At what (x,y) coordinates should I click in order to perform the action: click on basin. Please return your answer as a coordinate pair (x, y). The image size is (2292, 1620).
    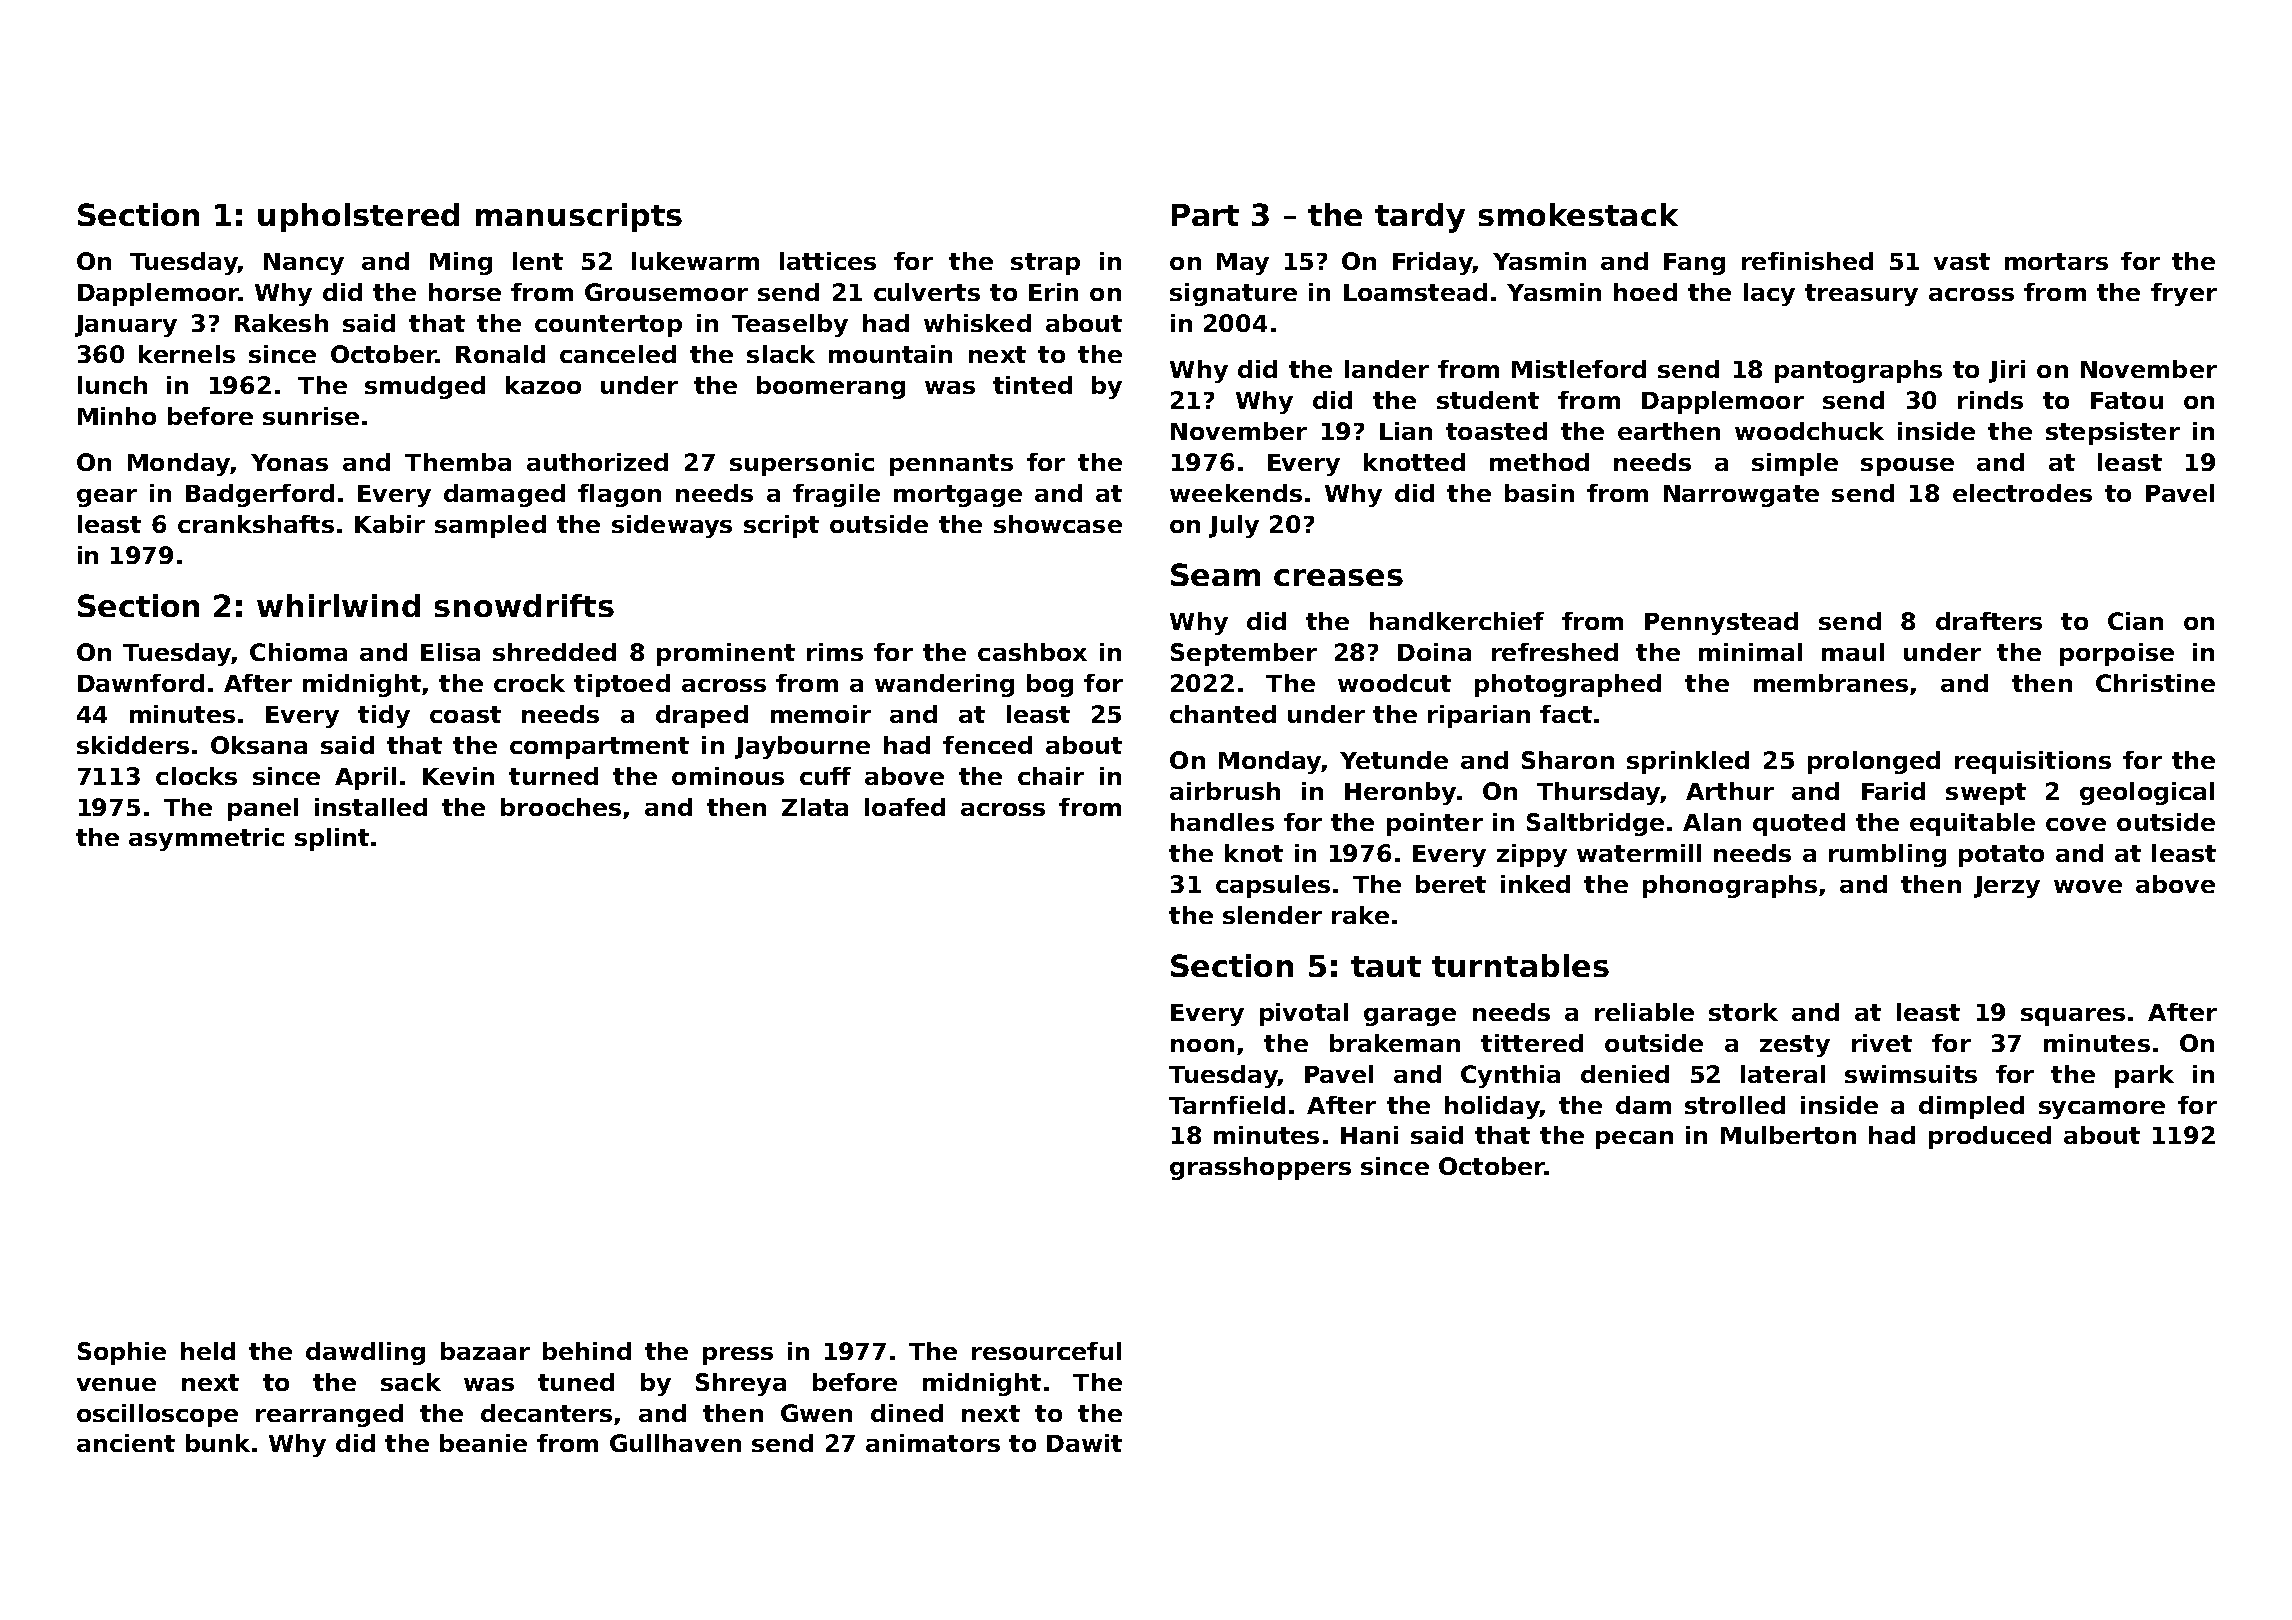
    Looking at the image, I should click on (1539, 493).
